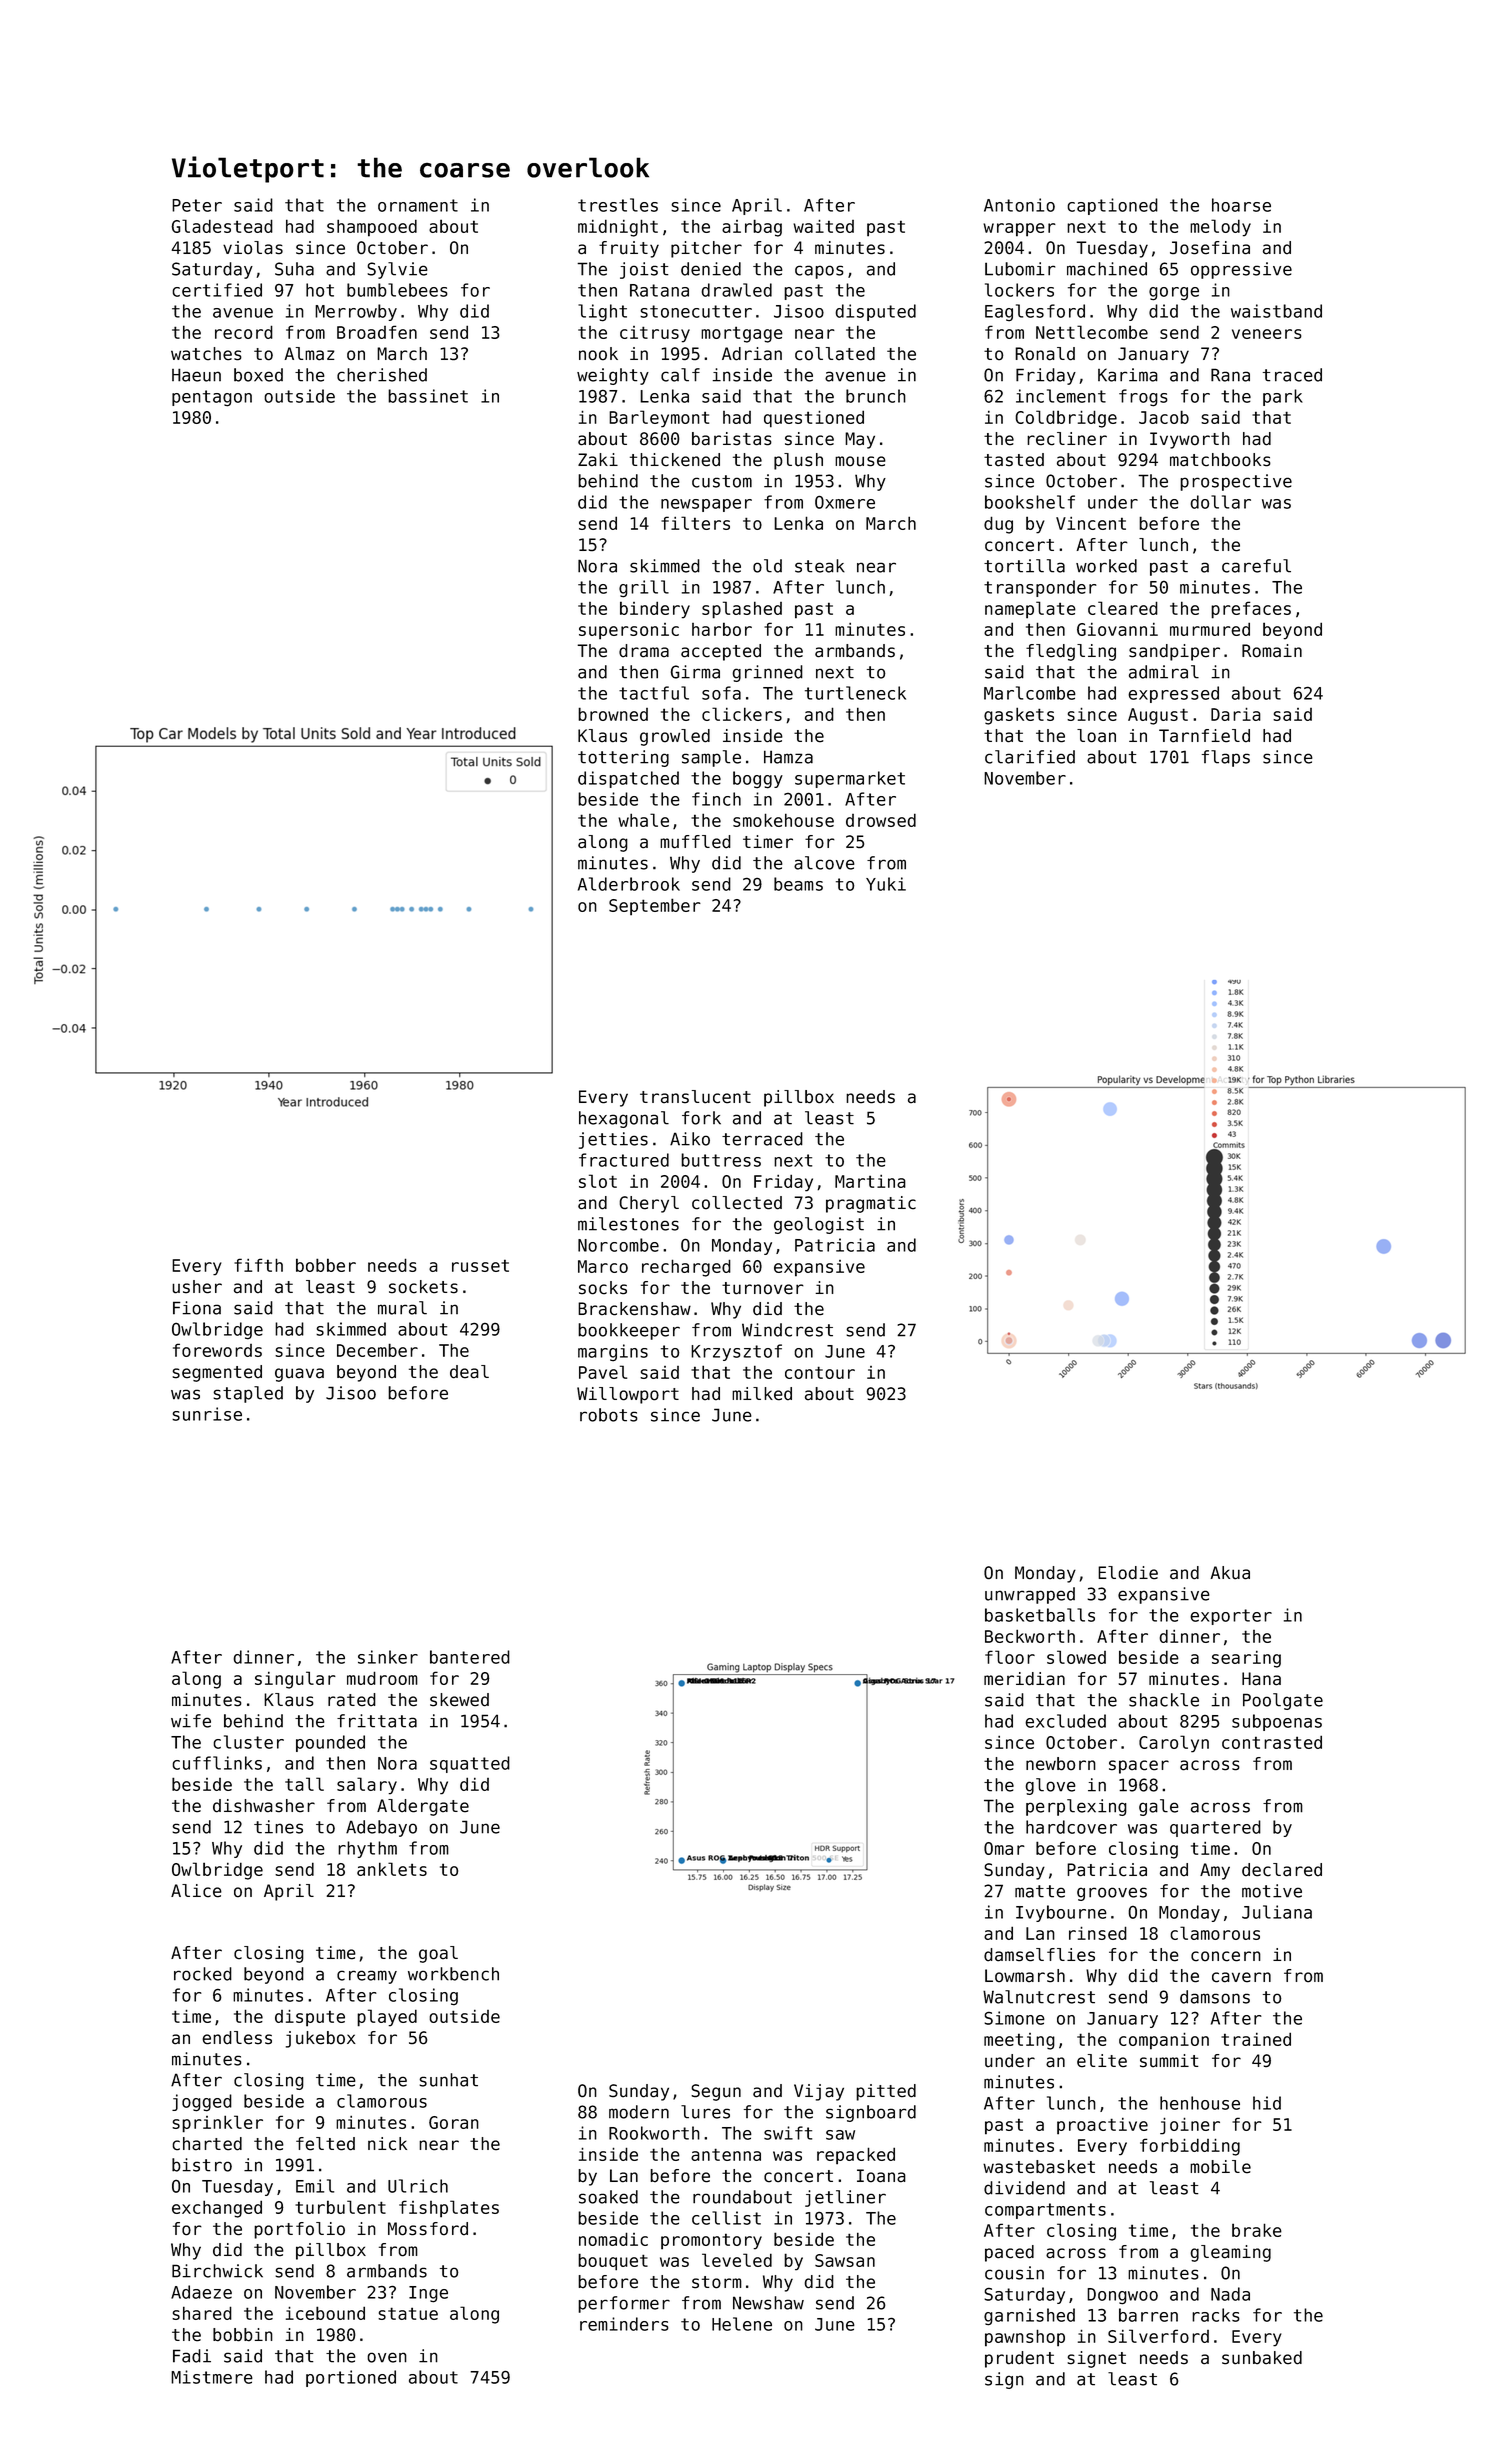 This screenshot has height=2464, width=1496. I want to click on Akua, so click(1230, 1573).
